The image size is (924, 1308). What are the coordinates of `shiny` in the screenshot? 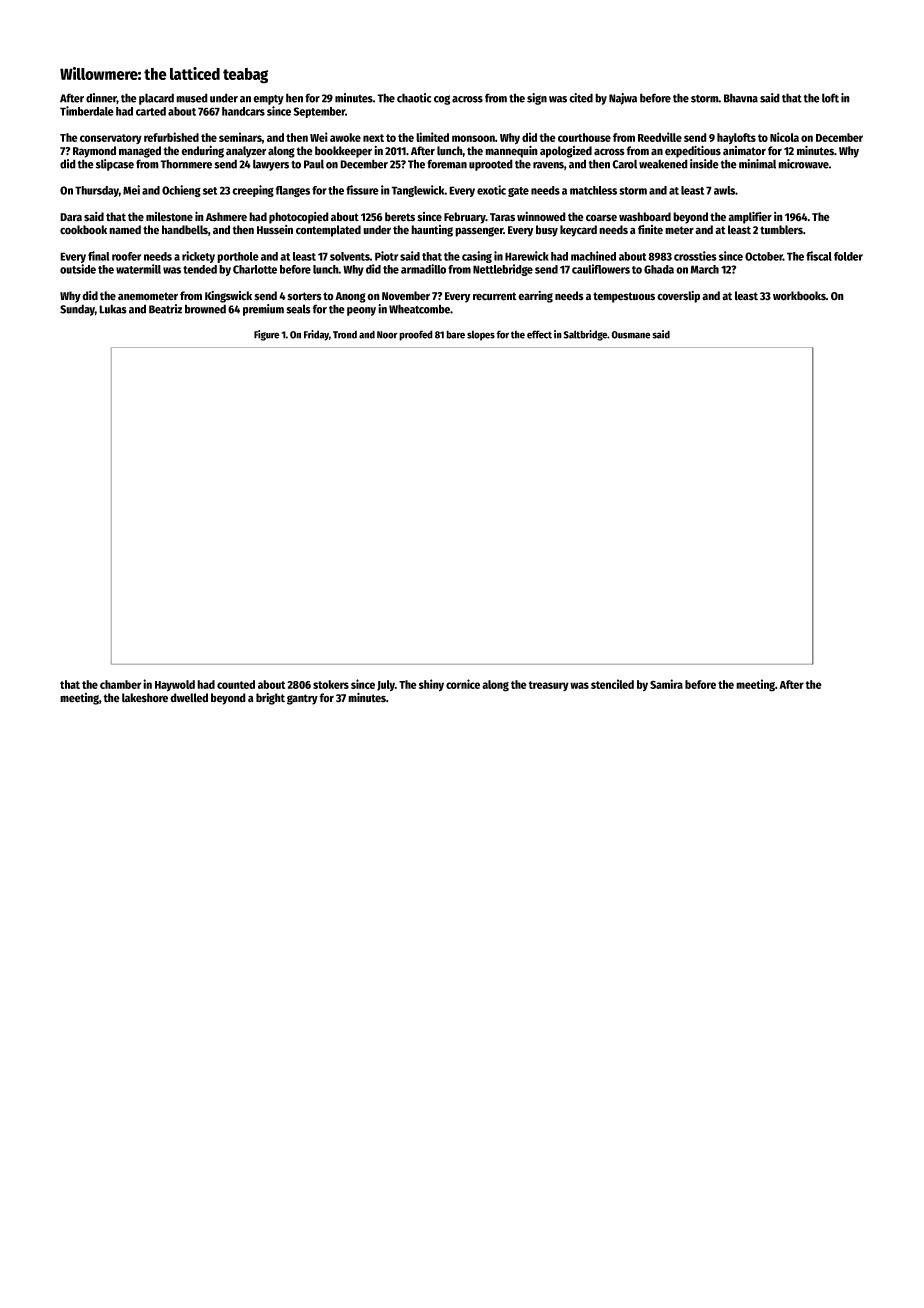 It's located at (431, 685).
